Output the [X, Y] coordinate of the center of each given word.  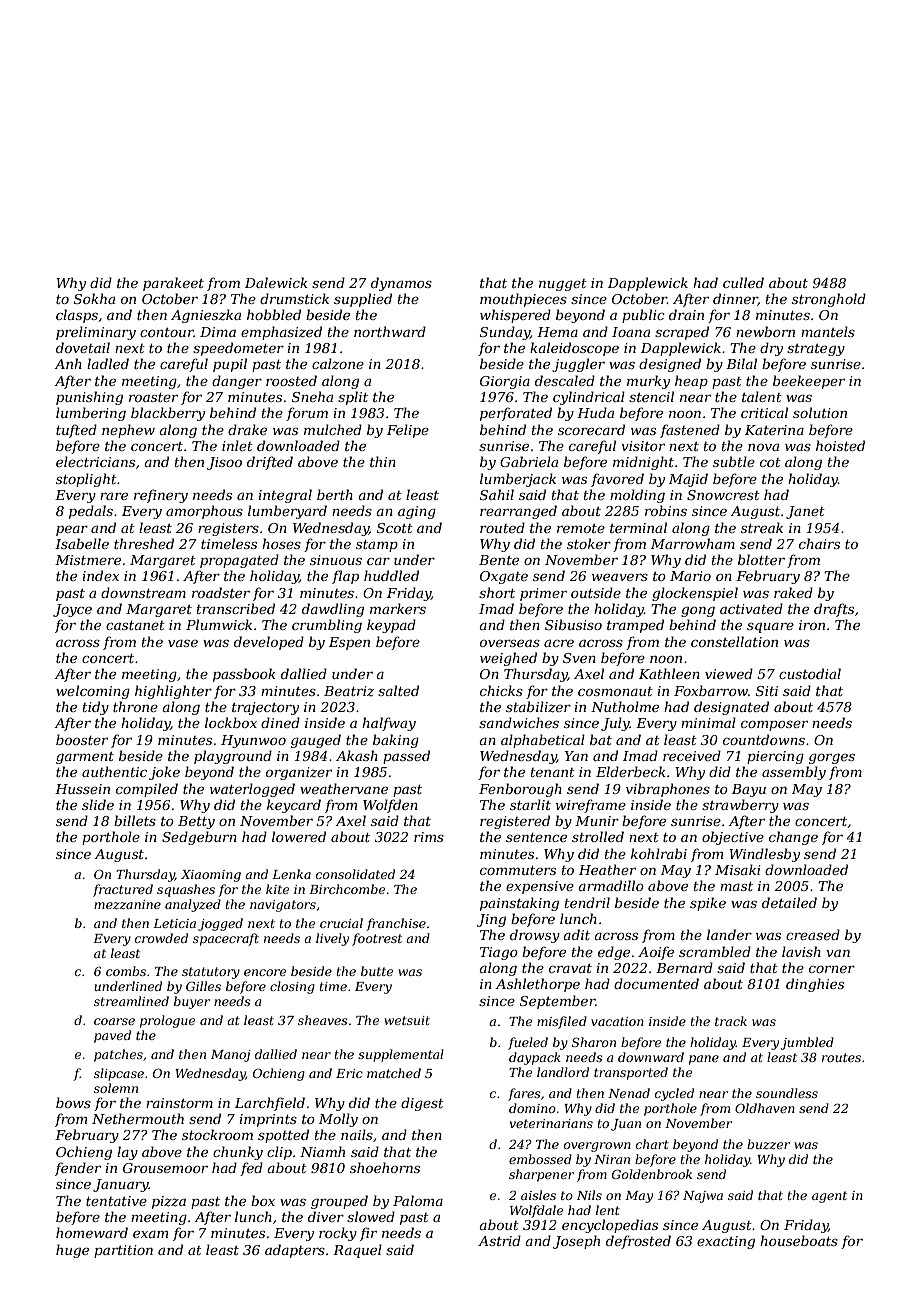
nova [763, 447]
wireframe [591, 806]
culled [743, 282]
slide [98, 804]
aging [417, 512]
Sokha [94, 298]
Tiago [499, 953]
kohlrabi [659, 853]
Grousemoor [165, 1168]
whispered [515, 316]
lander [729, 934]
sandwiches [519, 722]
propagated [239, 561]
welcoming [93, 692]
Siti [767, 691]
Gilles [203, 986]
